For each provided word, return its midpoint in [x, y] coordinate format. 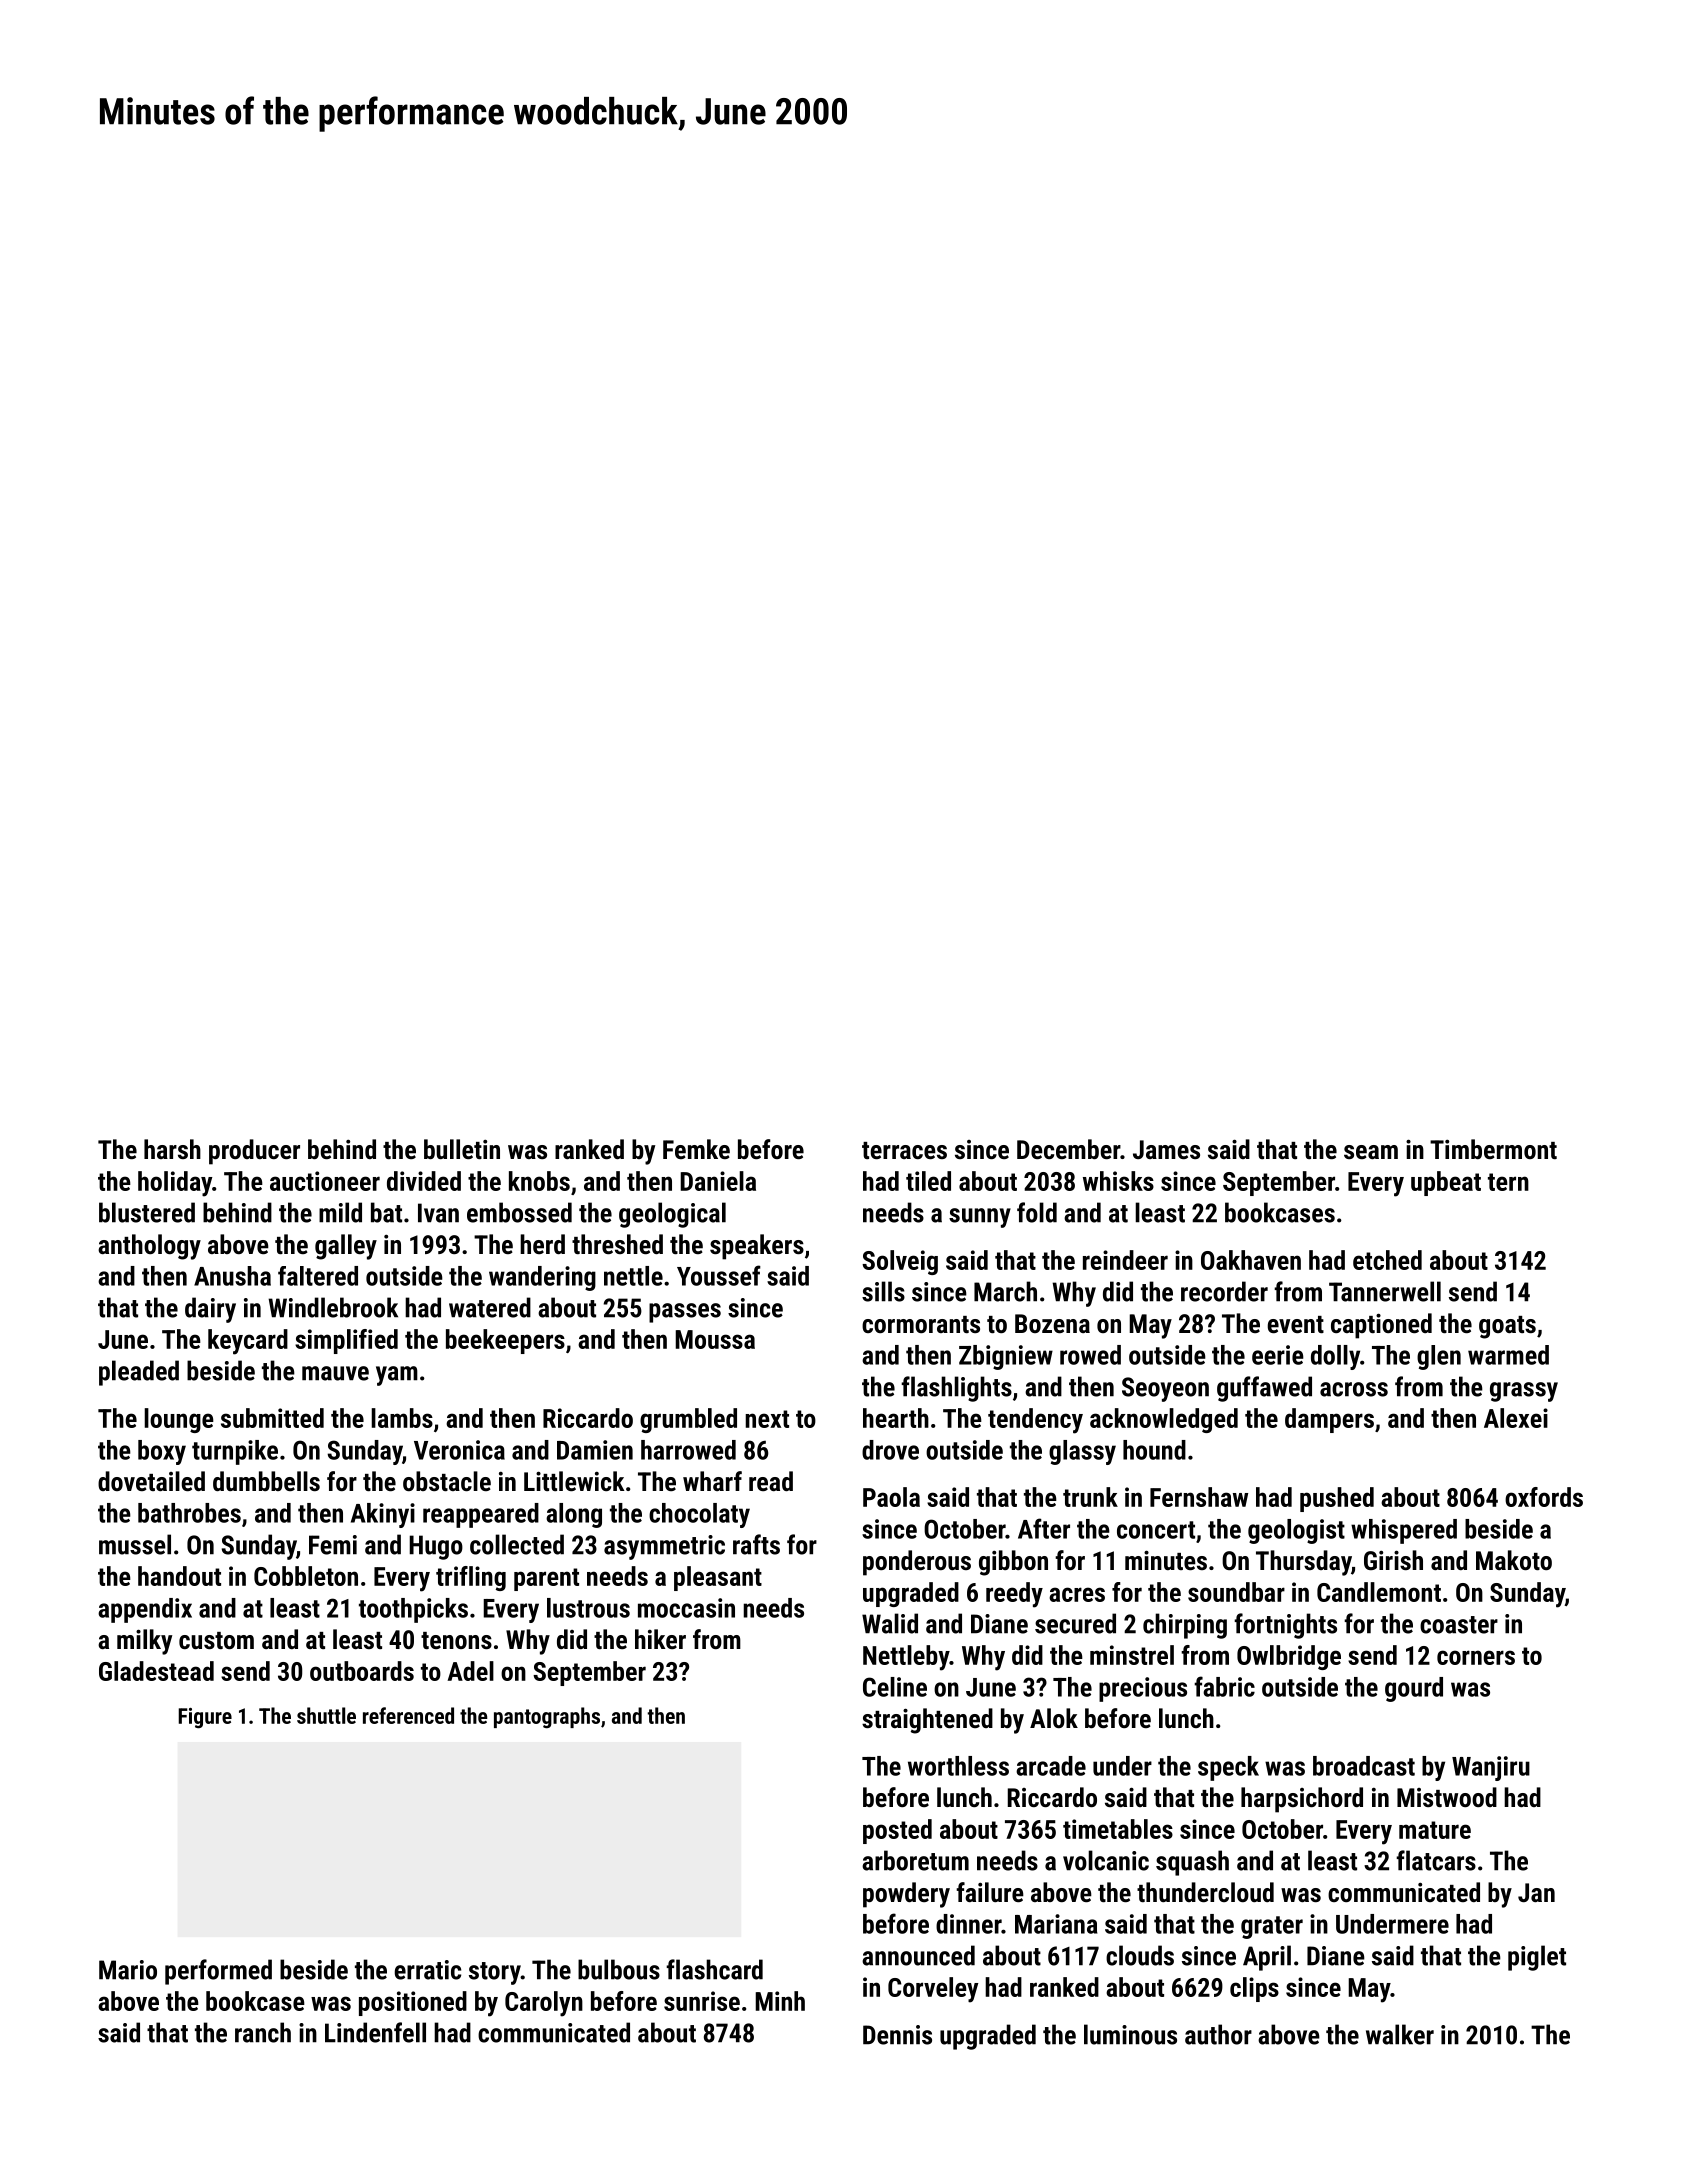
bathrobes [189, 1513]
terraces [904, 1150]
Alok [1054, 1718]
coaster [1459, 1625]
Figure [205, 1718]
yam [397, 1376]
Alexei [1516, 1418]
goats [1507, 1327]
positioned [413, 2003]
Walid [890, 1623]
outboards [362, 1671]
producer [254, 1152]
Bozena [1052, 1323]
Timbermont [1493, 1149]
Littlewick [574, 1481]
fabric [1224, 1686]
